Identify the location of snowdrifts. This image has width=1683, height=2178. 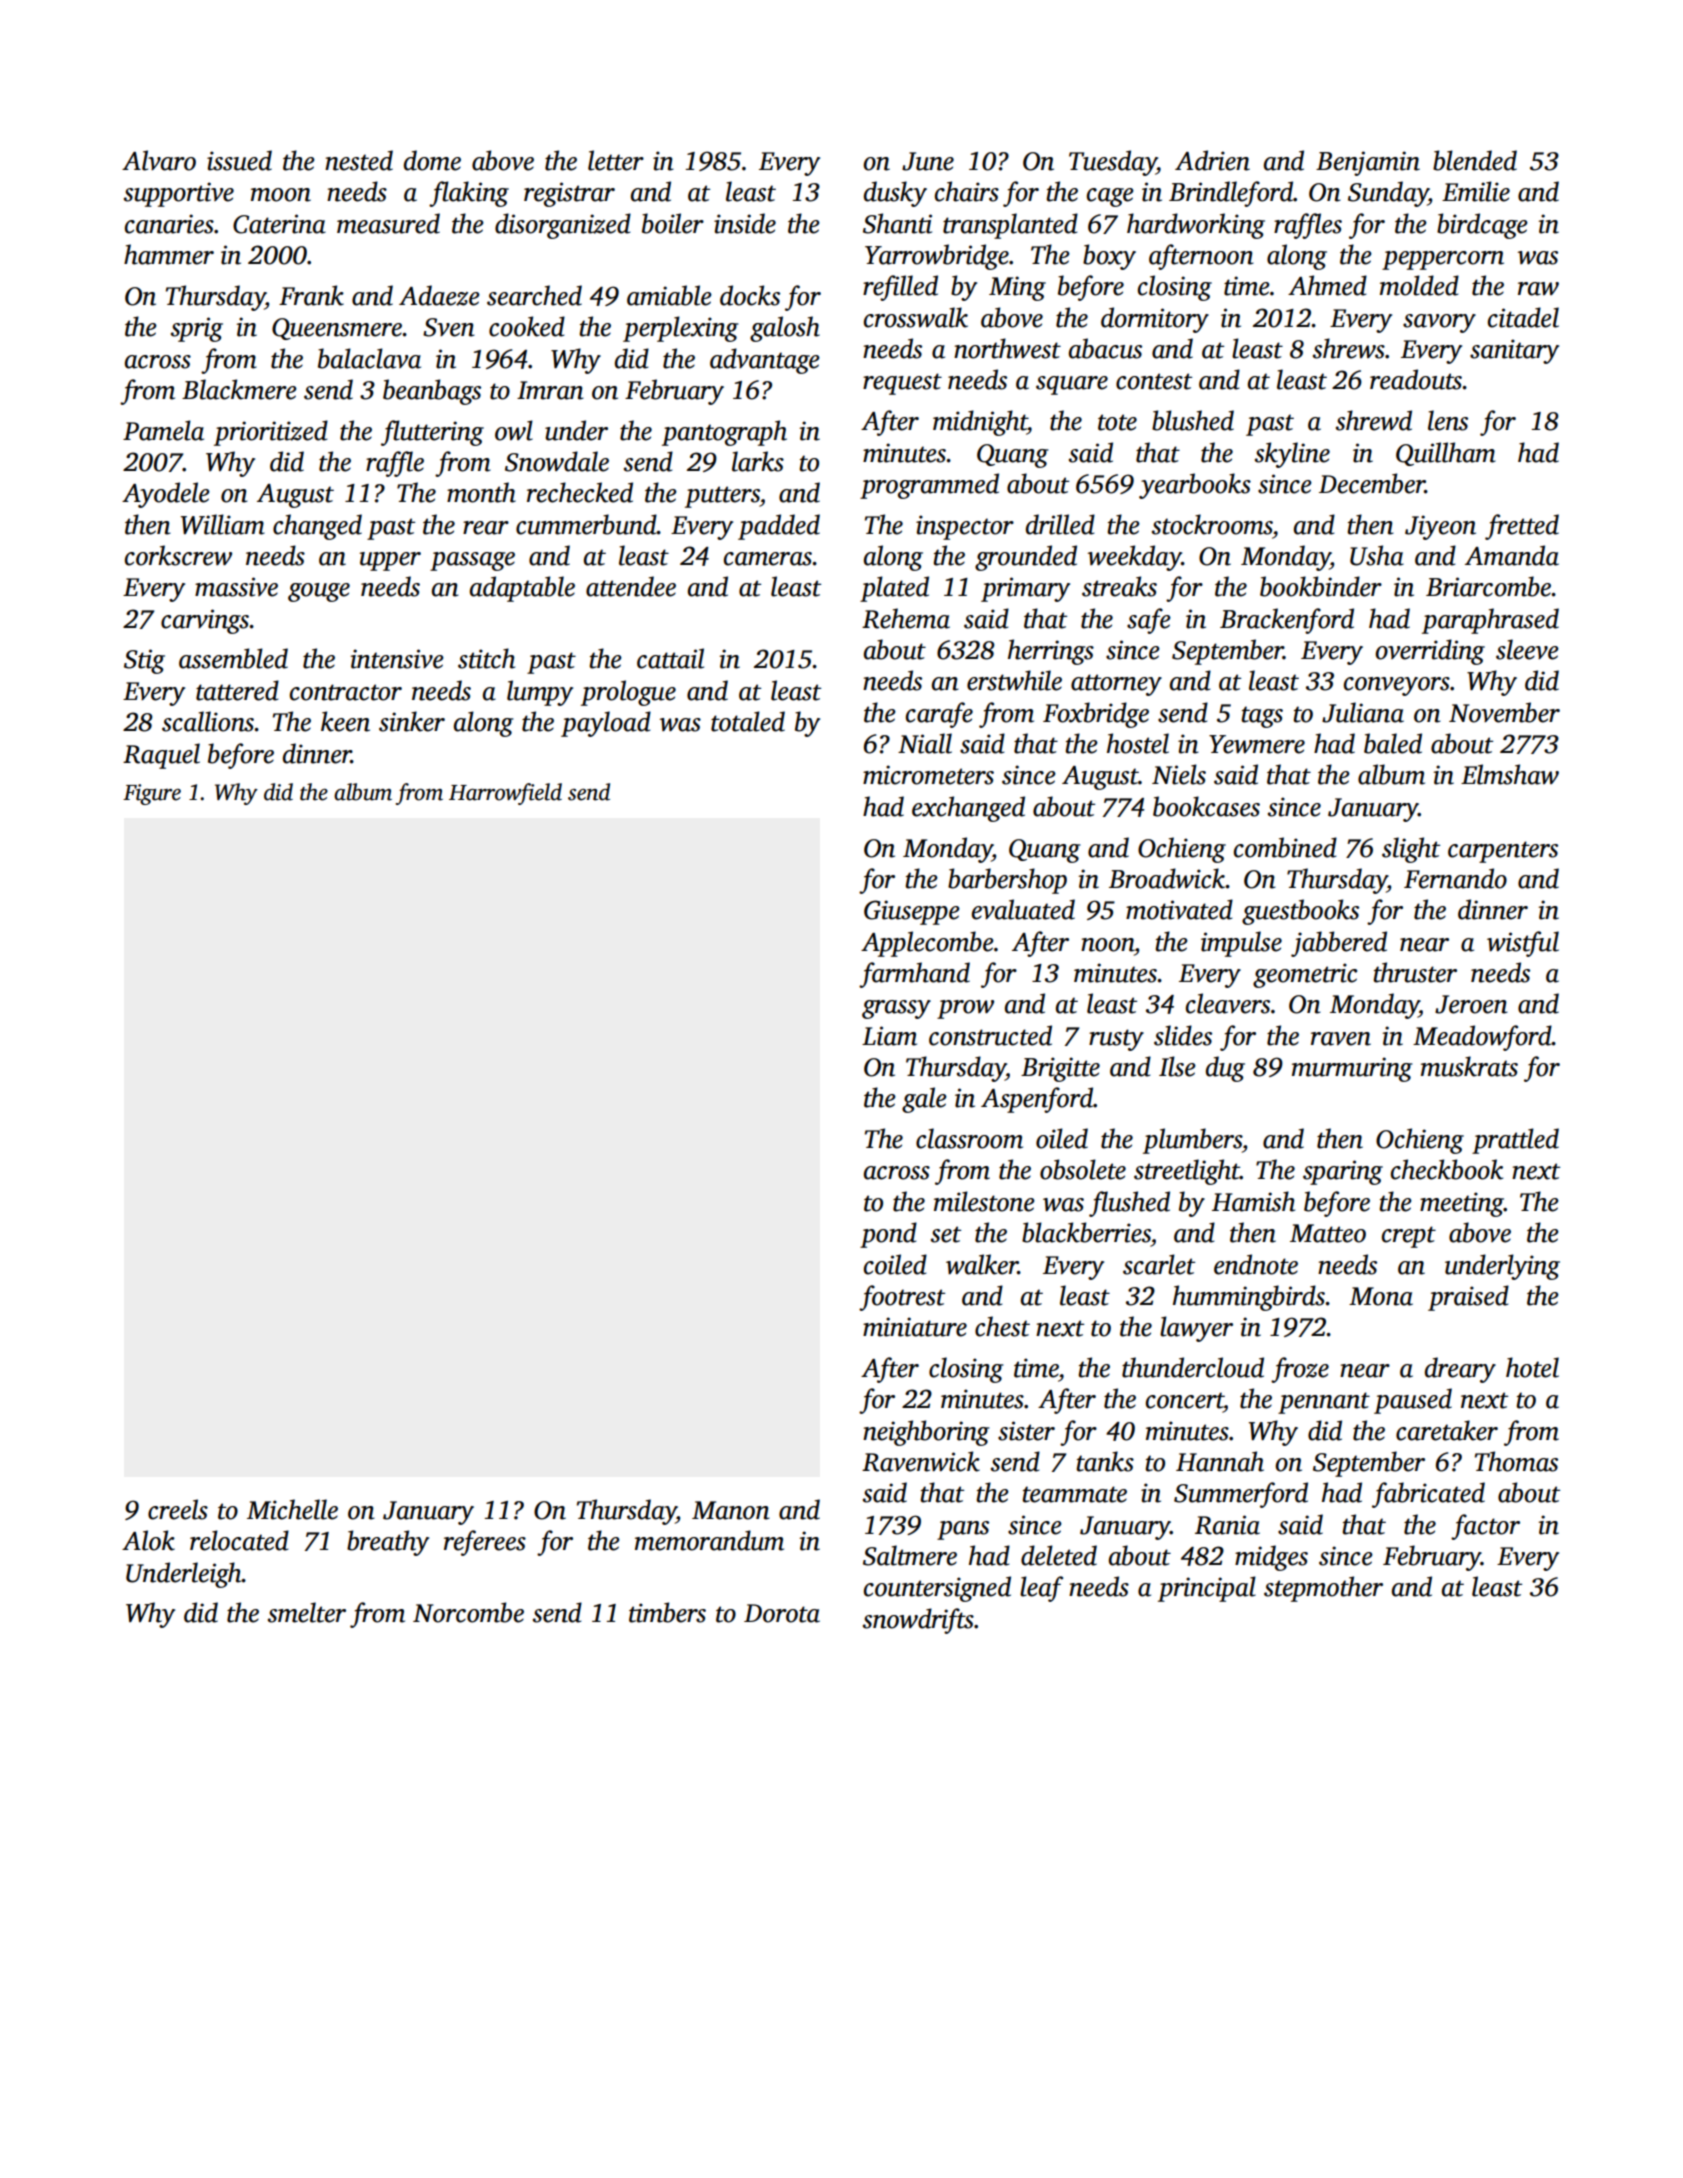
(918, 1621).
